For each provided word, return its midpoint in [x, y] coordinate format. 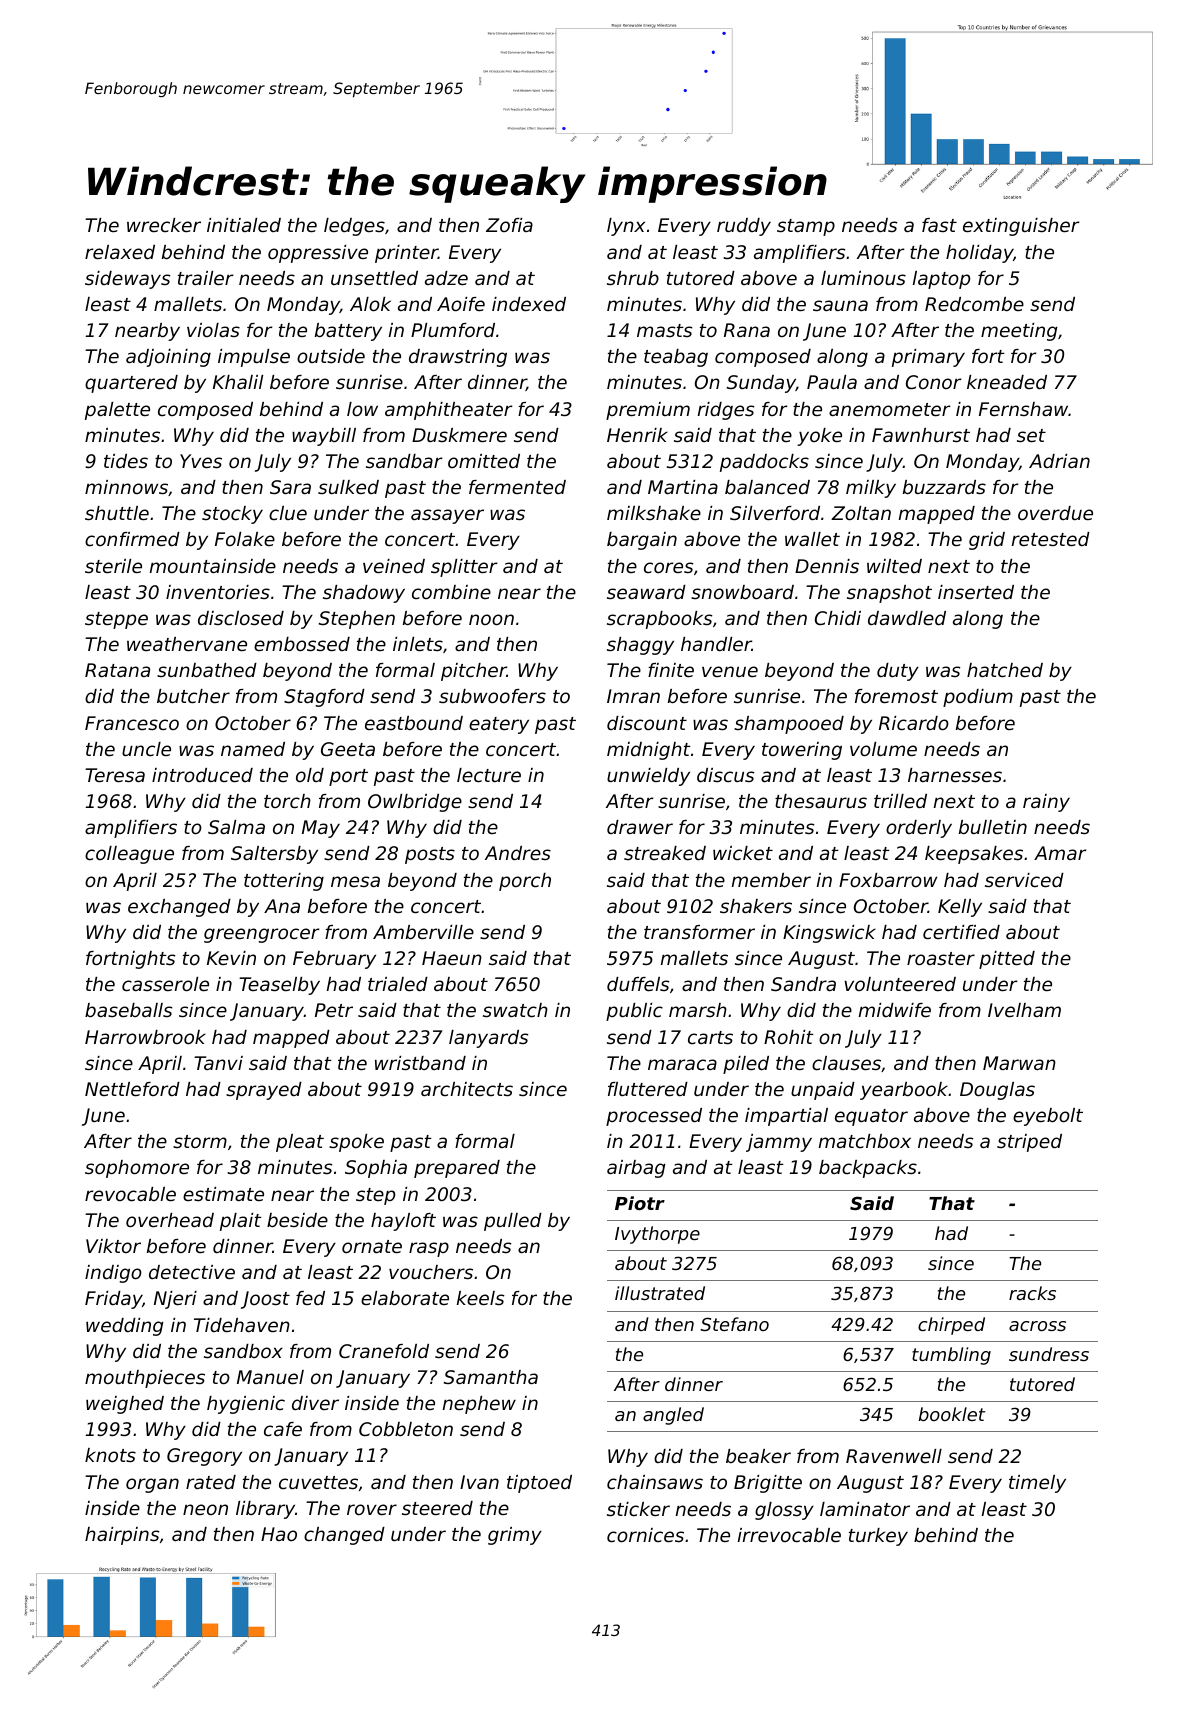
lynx [626, 227]
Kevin [231, 958]
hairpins [122, 1536]
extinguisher [1021, 227]
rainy [1046, 803]
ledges [354, 227]
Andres [518, 853]
